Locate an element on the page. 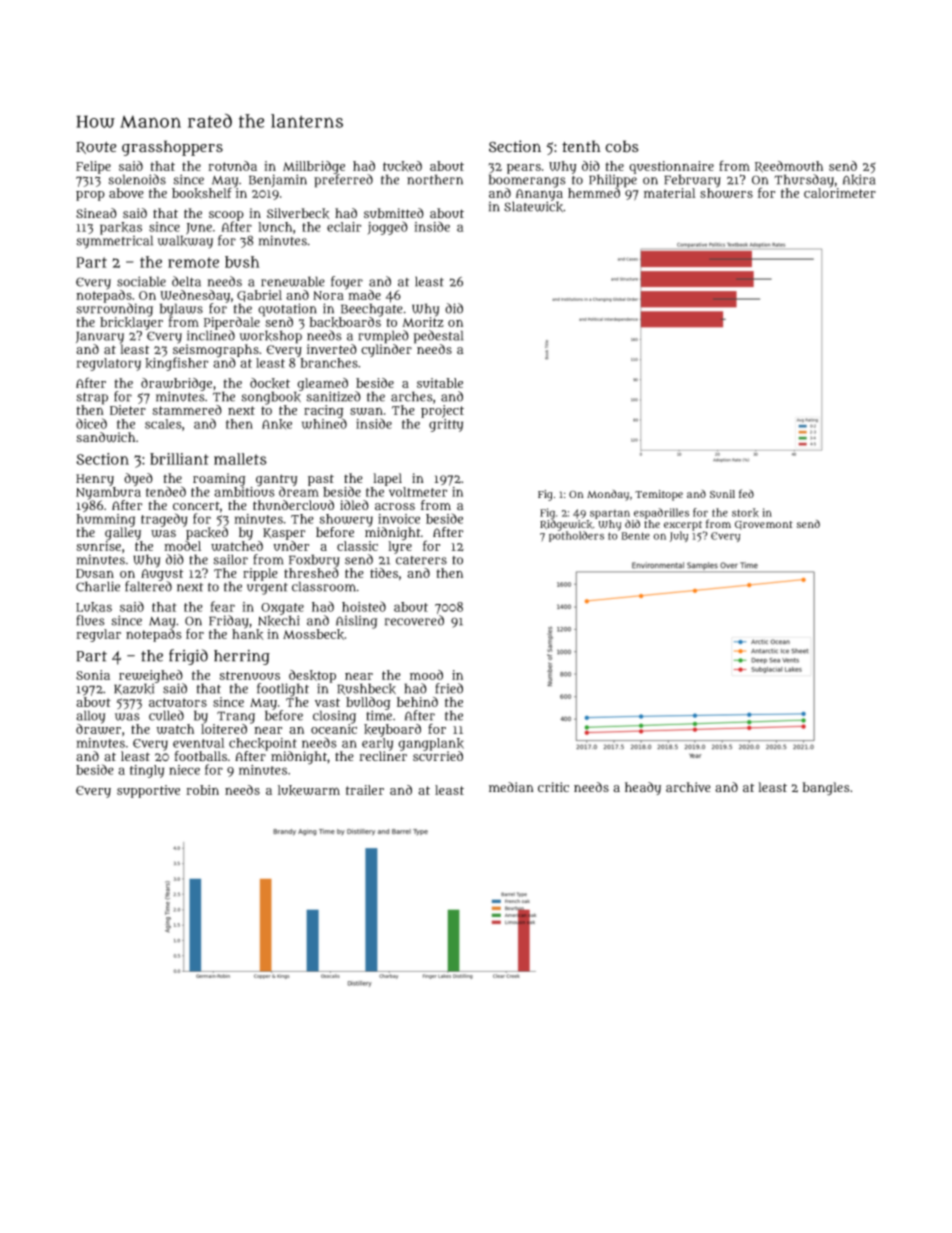 The width and height of the image is (952, 1233). material is located at coordinates (670, 193).
